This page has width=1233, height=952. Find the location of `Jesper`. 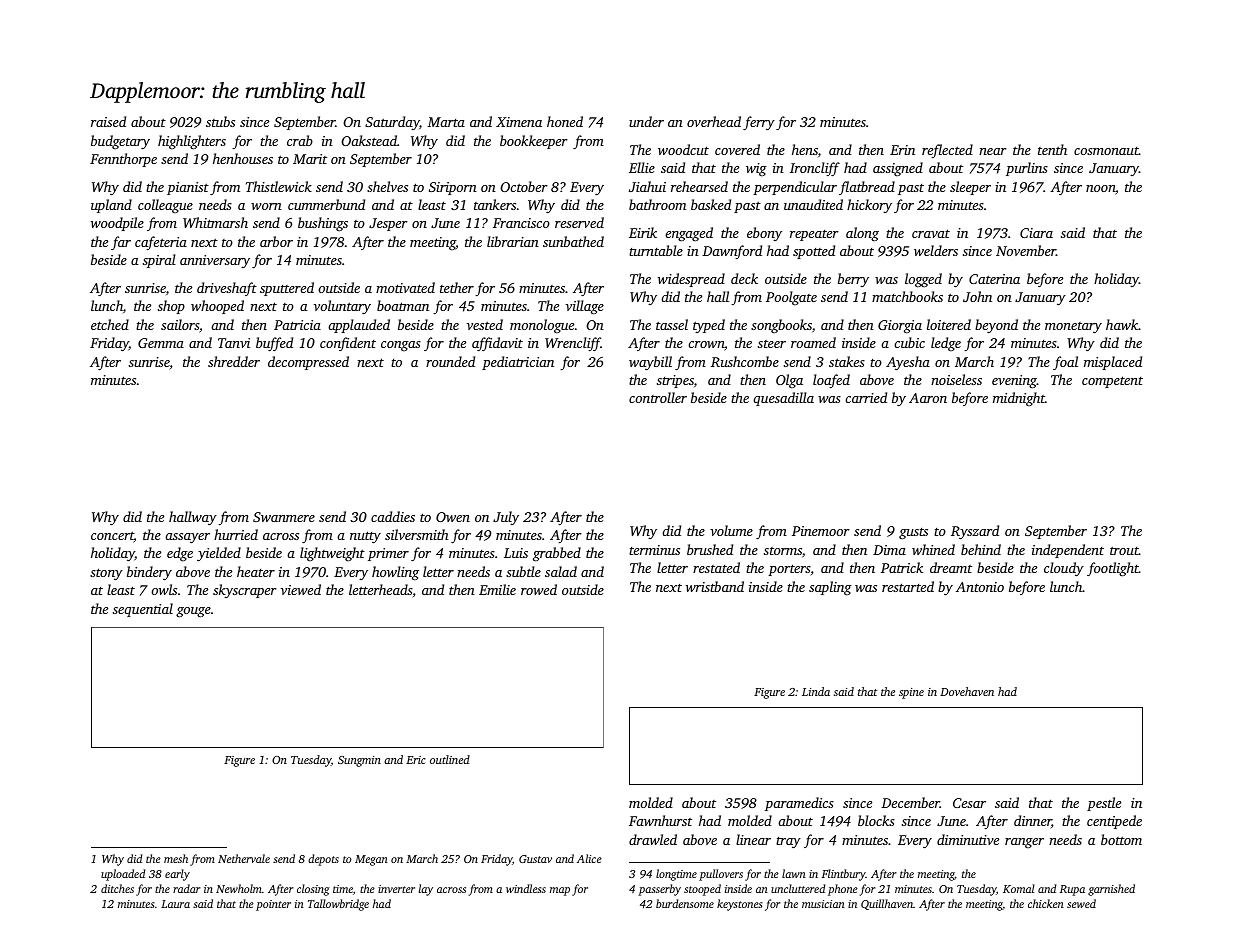

Jesper is located at coordinates (388, 224).
